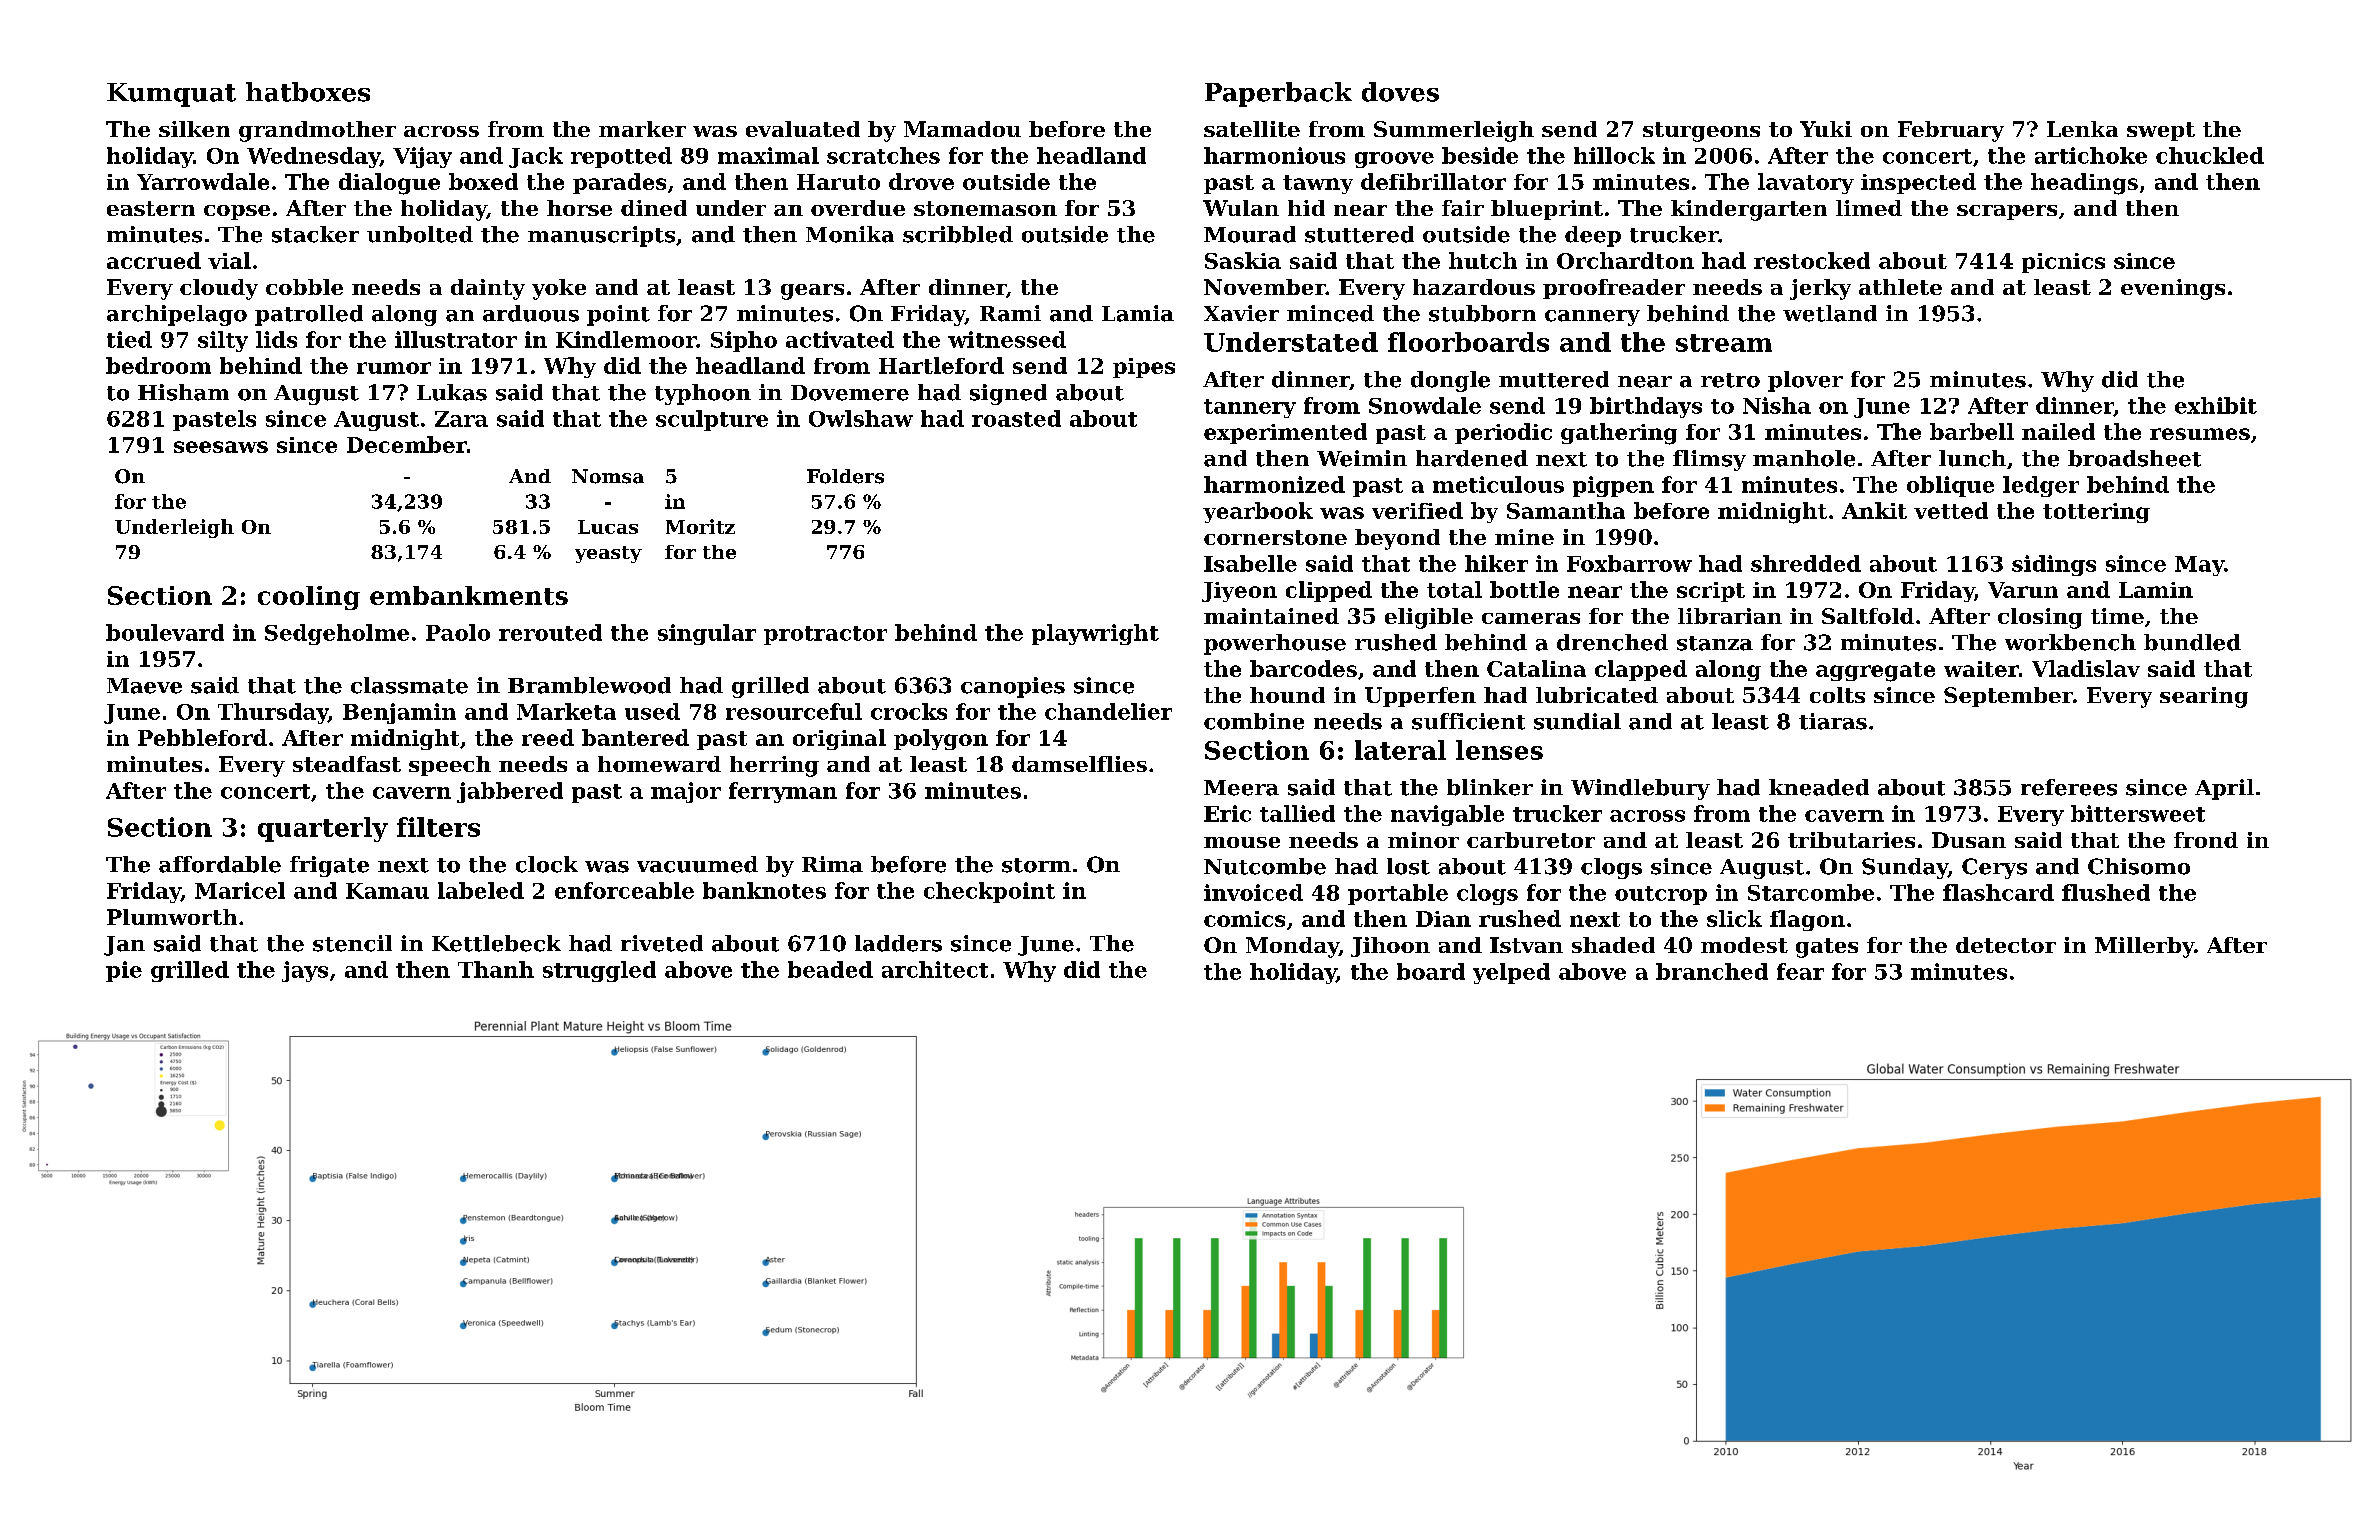 Image resolution: width=2380 pixels, height=1540 pixels. Describe the element at coordinates (812, 292) in the screenshot. I see `gears` at that location.
